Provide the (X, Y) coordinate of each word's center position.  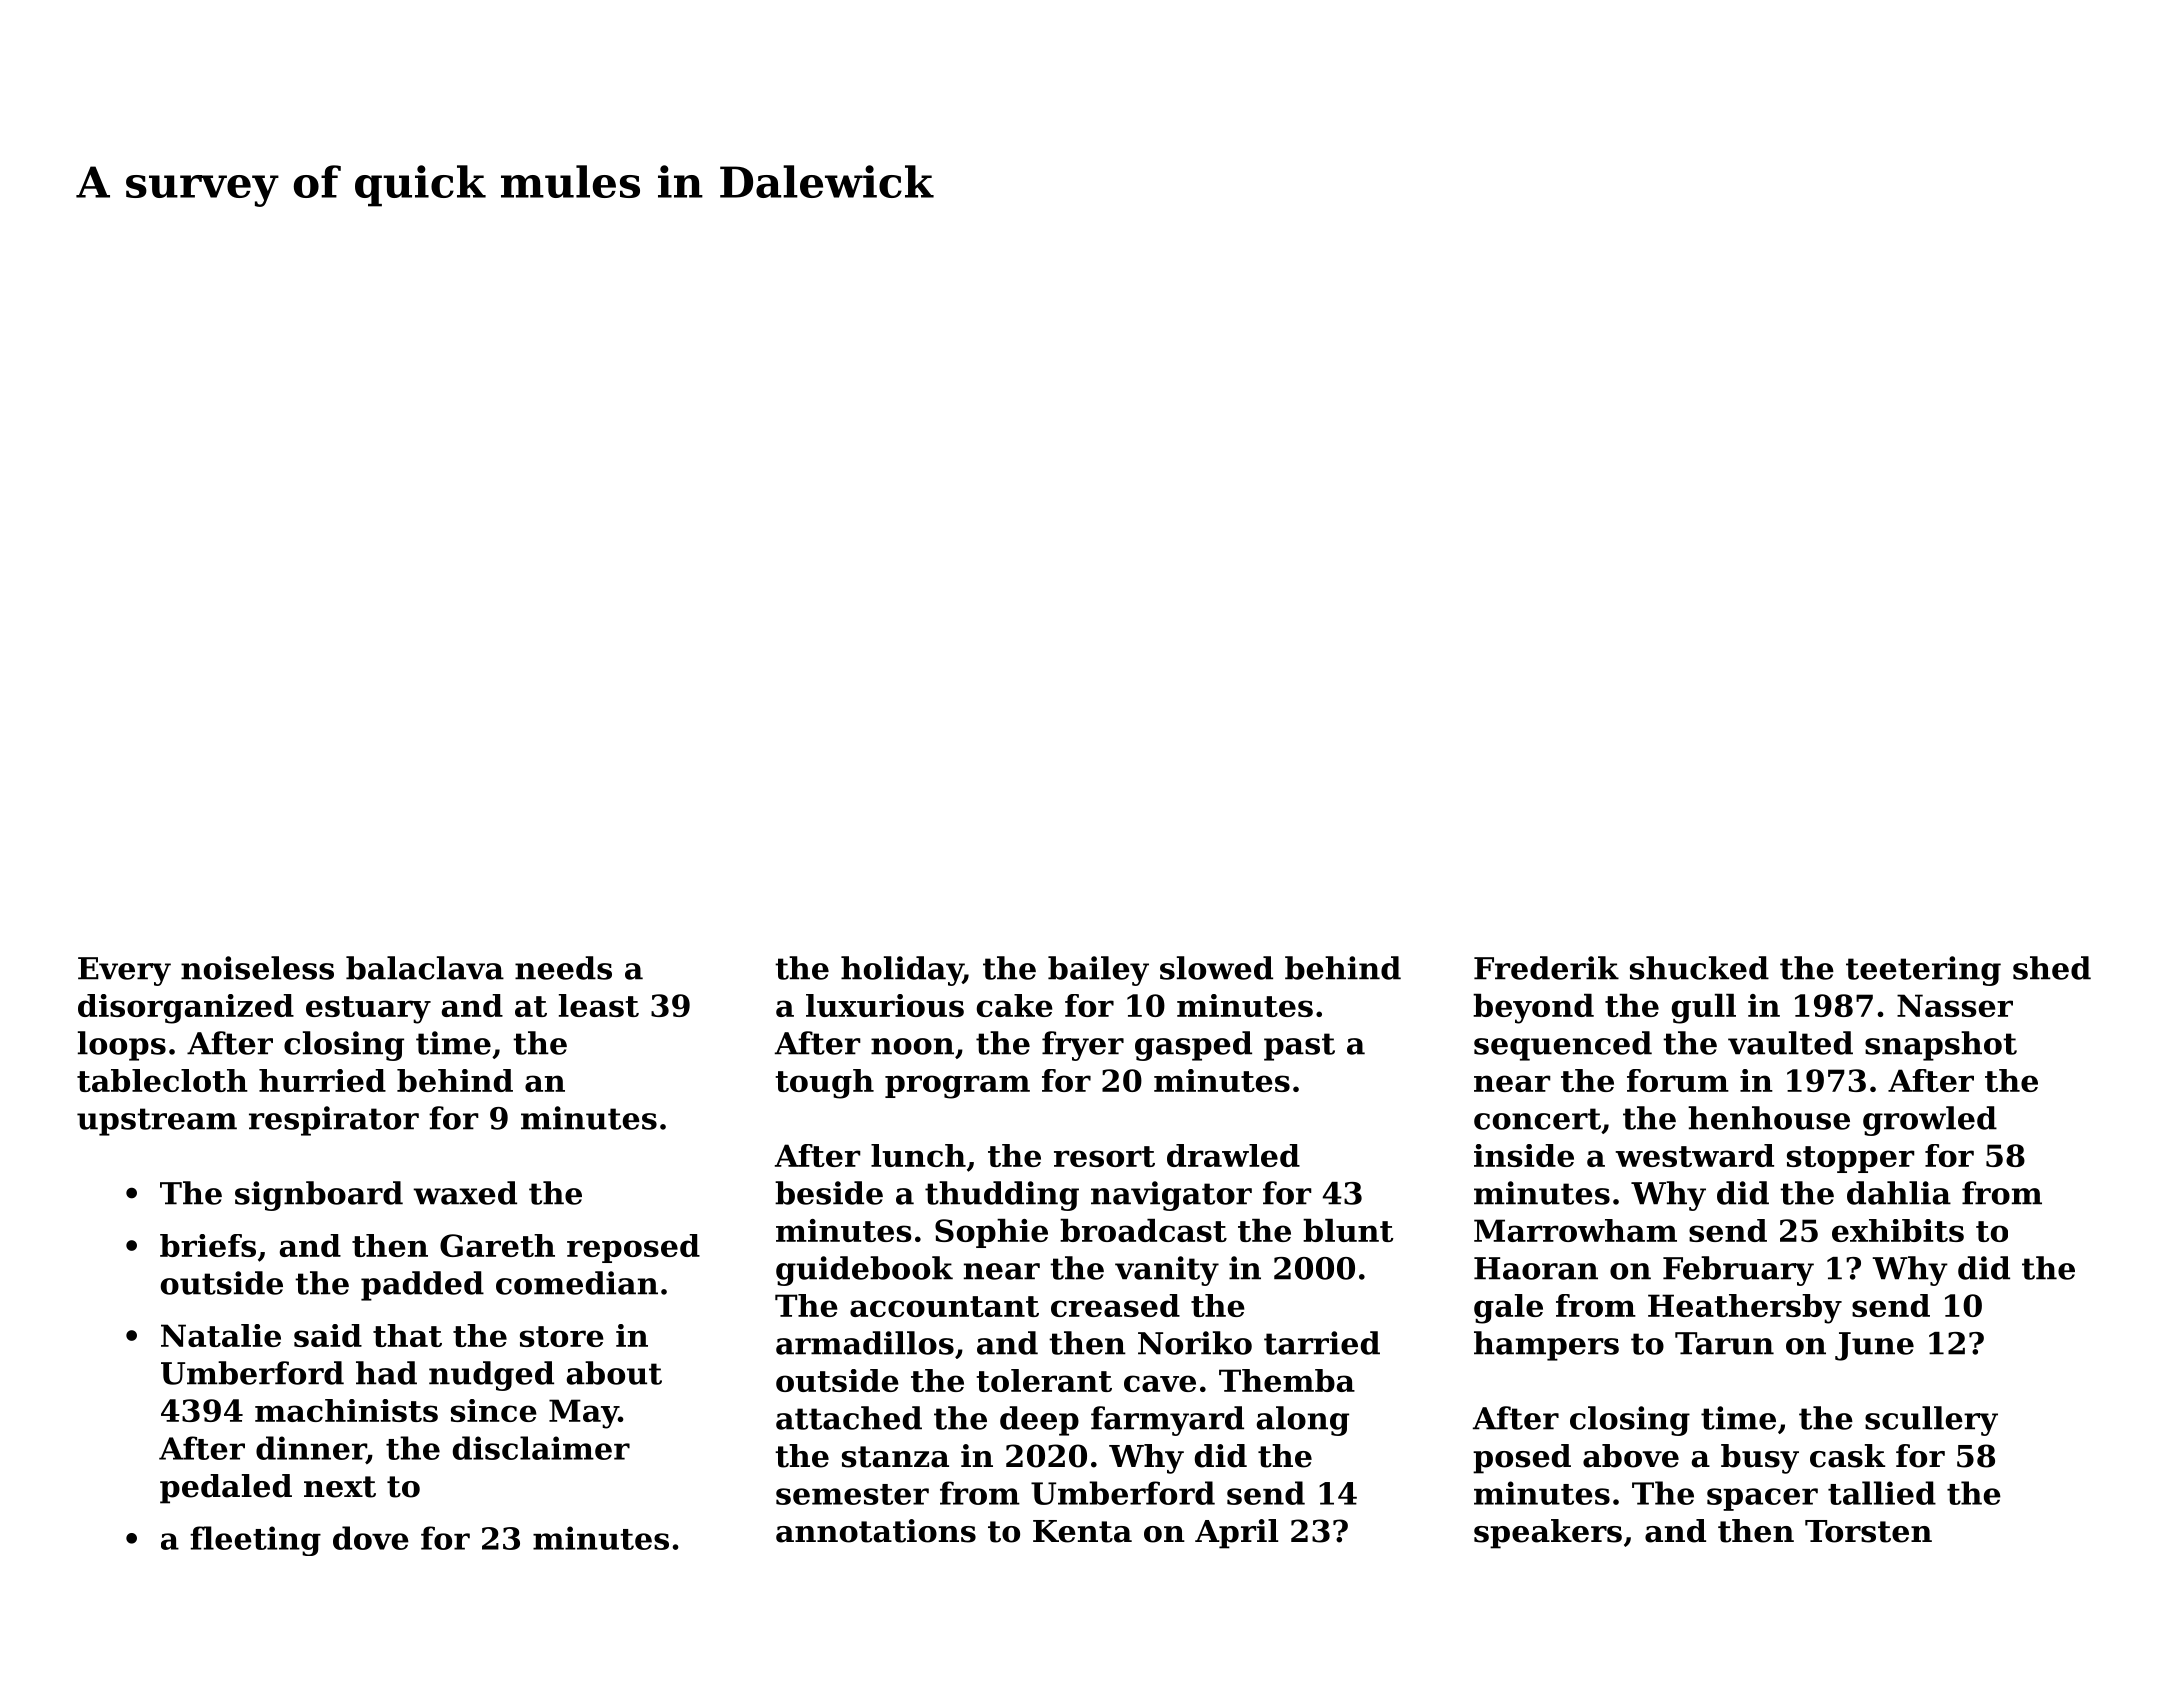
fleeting (255, 1541)
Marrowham (1575, 1230)
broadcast (1143, 1230)
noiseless (257, 968)
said (328, 1335)
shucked (1699, 968)
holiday (902, 971)
